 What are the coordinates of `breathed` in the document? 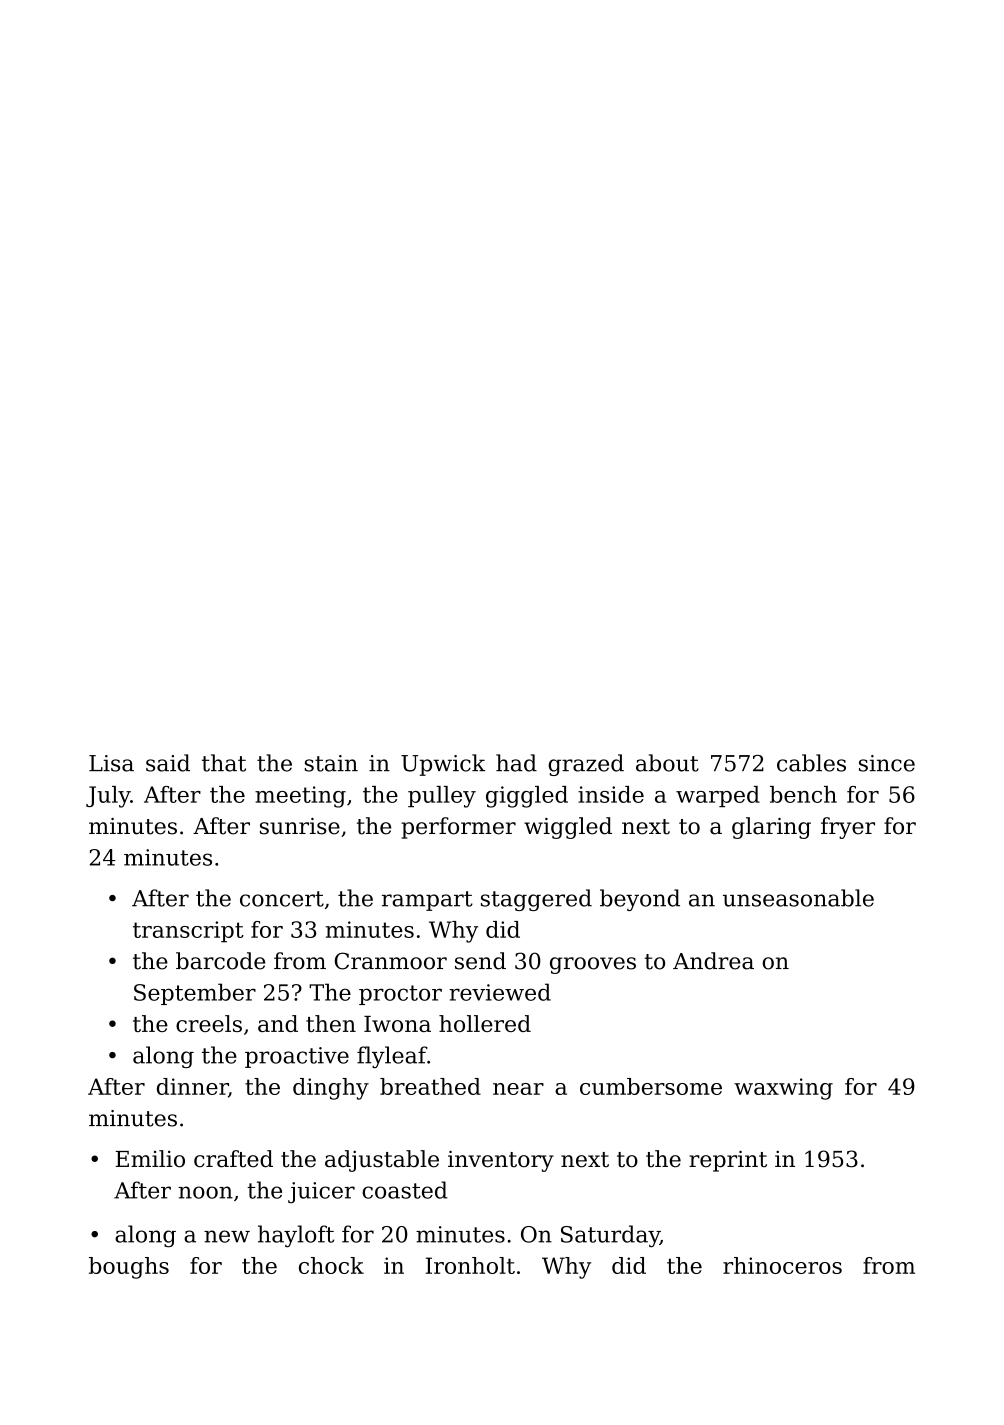 It's located at (430, 1086).
